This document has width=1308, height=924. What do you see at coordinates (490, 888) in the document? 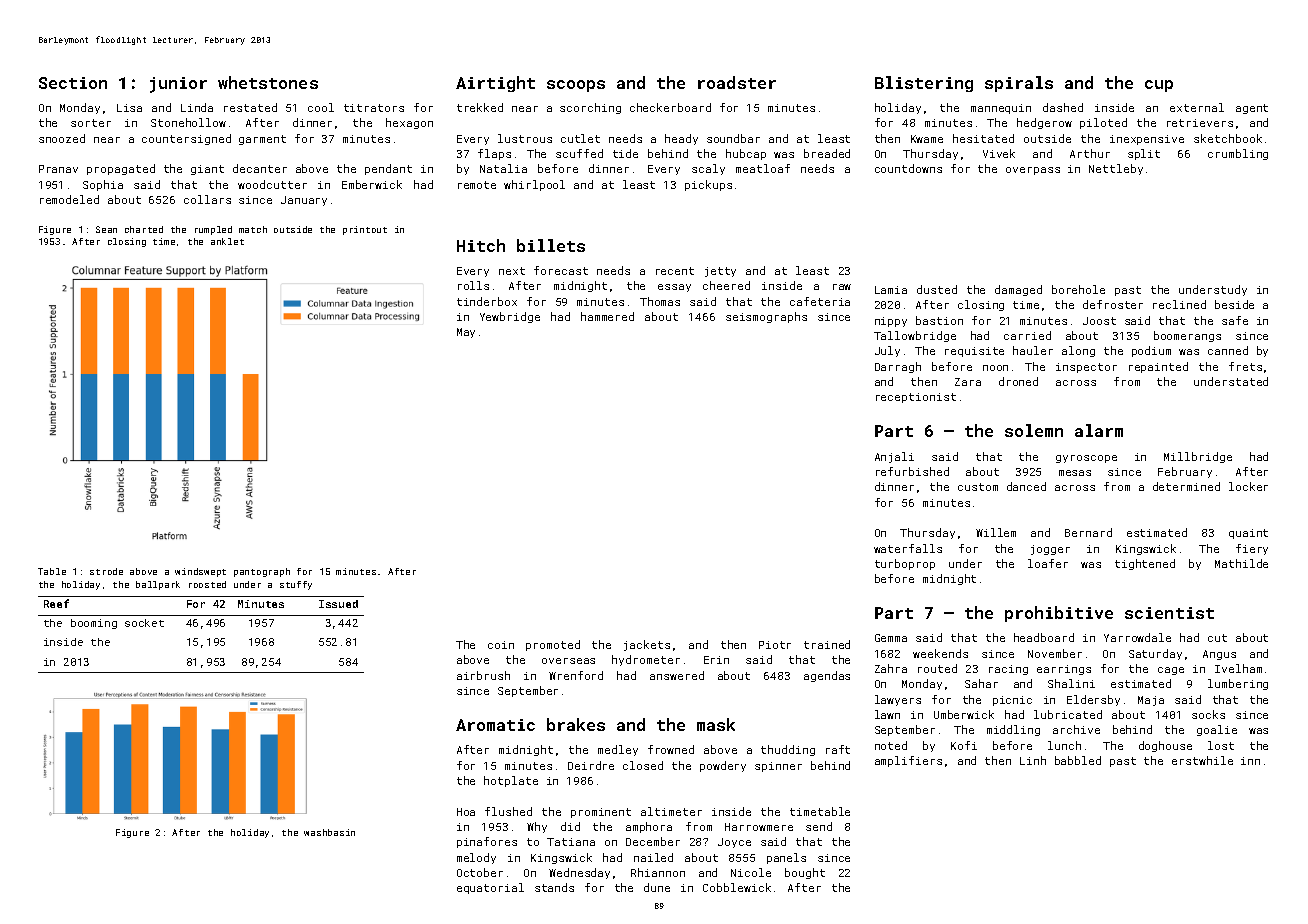
I see `equatorial` at bounding box center [490, 888].
